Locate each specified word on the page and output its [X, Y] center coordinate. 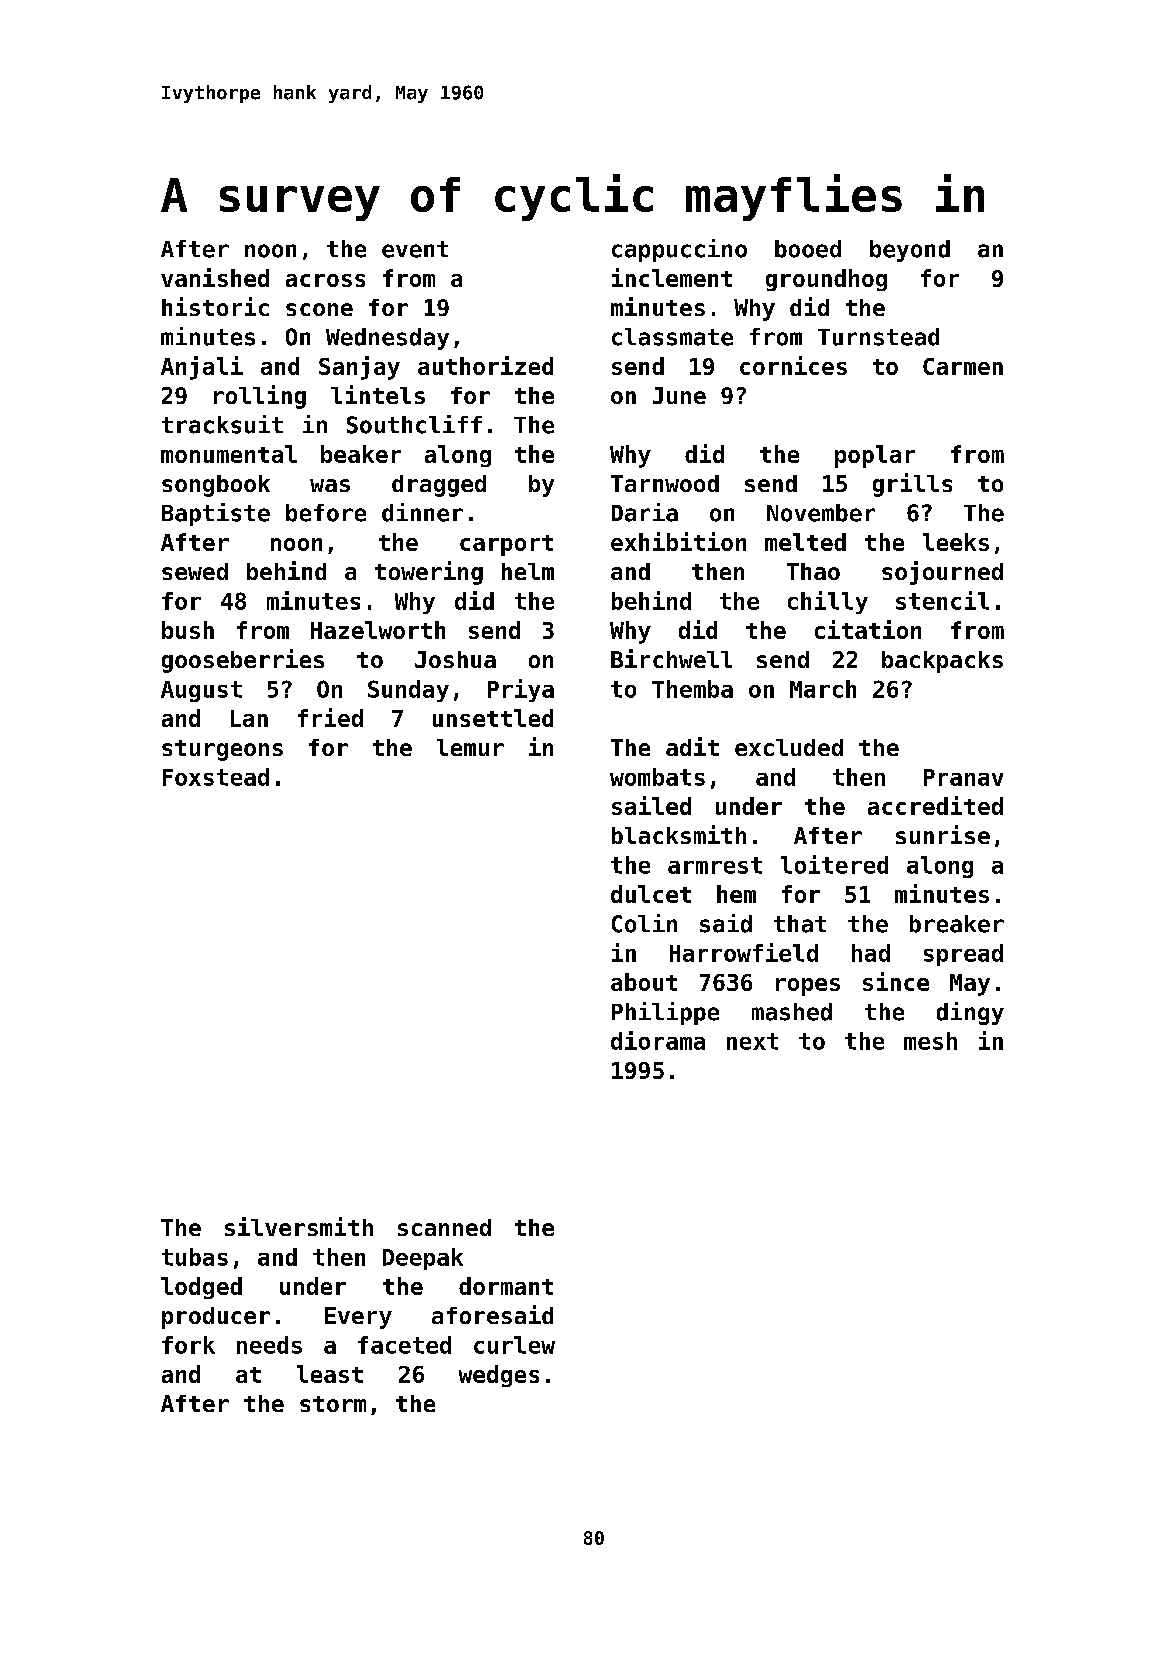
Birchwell [671, 658]
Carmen [963, 366]
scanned [444, 1227]
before [326, 513]
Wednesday [387, 339]
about [644, 982]
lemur [470, 747]
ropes [808, 987]
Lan [249, 718]
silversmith [299, 1226]
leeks [956, 542]
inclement [672, 277]
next [752, 1041]
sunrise [943, 834]
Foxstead [216, 777]
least [330, 1374]
